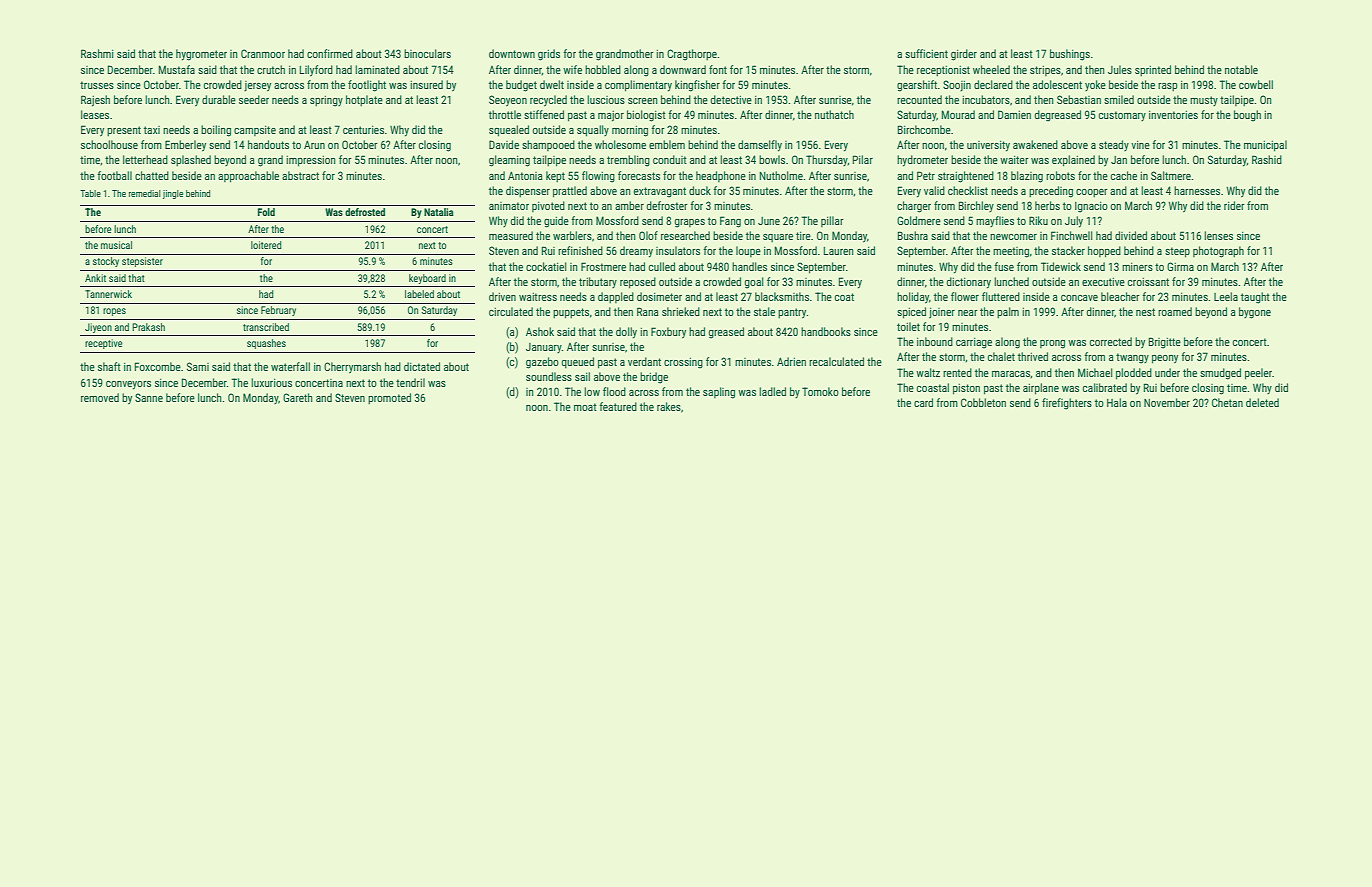 This screenshot has width=1372, height=887. Describe the element at coordinates (298, 397) in the screenshot. I see `Gareth` at that location.
